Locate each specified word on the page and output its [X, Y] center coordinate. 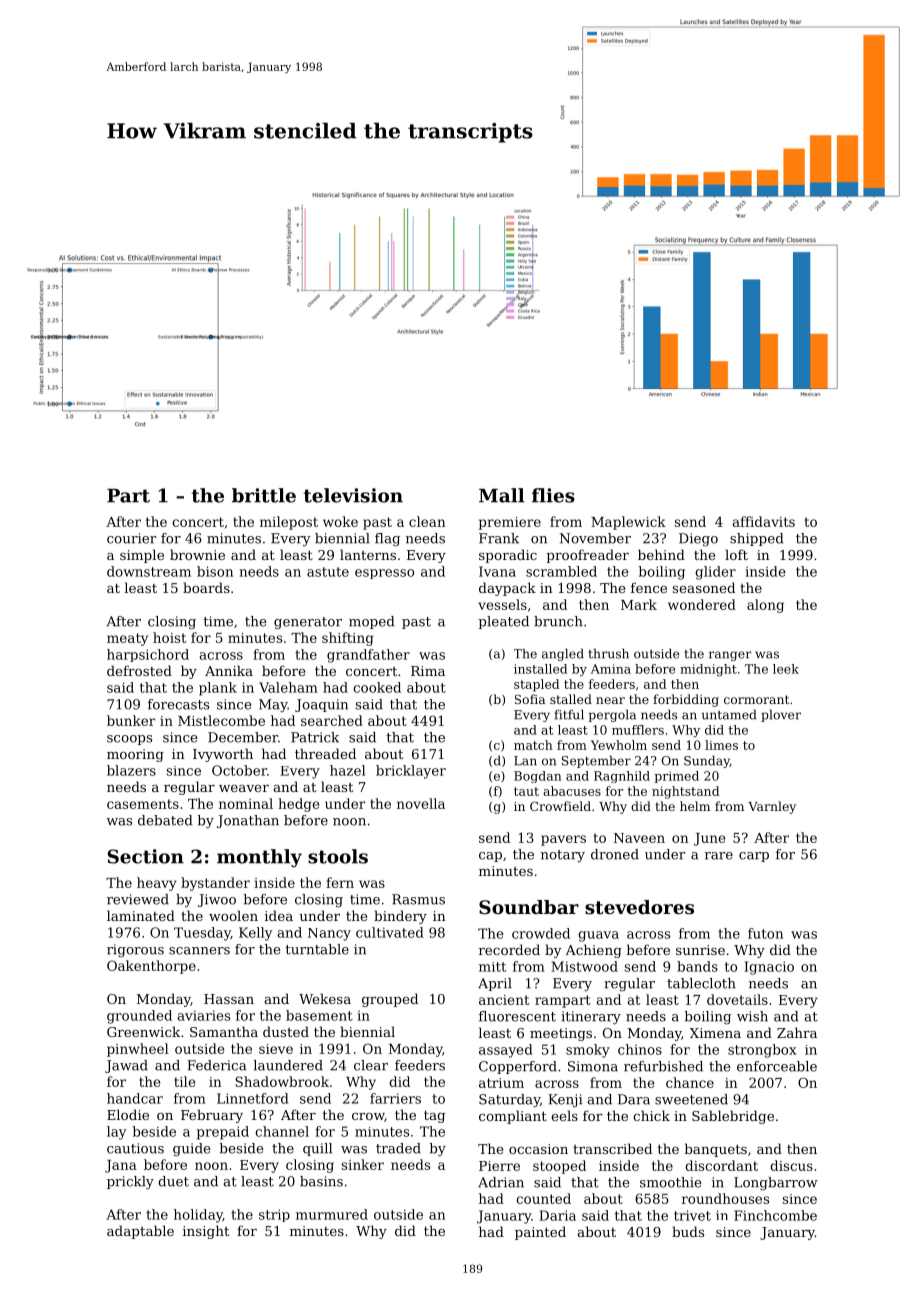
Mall [502, 495]
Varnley [772, 807]
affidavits [763, 521]
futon [765, 933]
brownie [197, 554]
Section [145, 856]
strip [274, 1215]
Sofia [530, 699]
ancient [504, 1000]
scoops [129, 740]
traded [398, 1148]
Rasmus [418, 899]
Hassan [229, 999]
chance [690, 1082]
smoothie [671, 1182]
